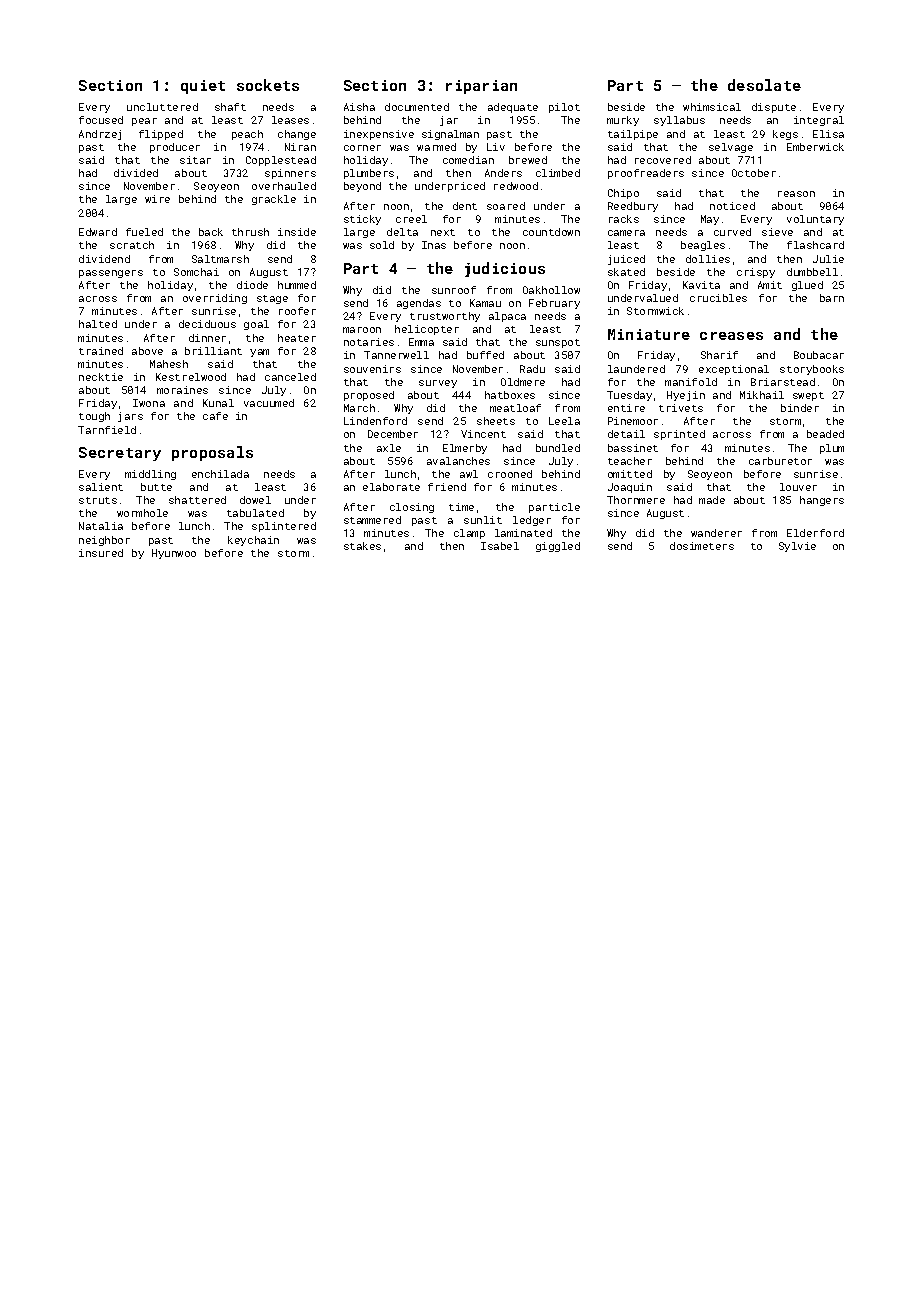 Image resolution: width=924 pixels, height=1308 pixels. What do you see at coordinates (732, 232) in the image?
I see `curved` at bounding box center [732, 232].
